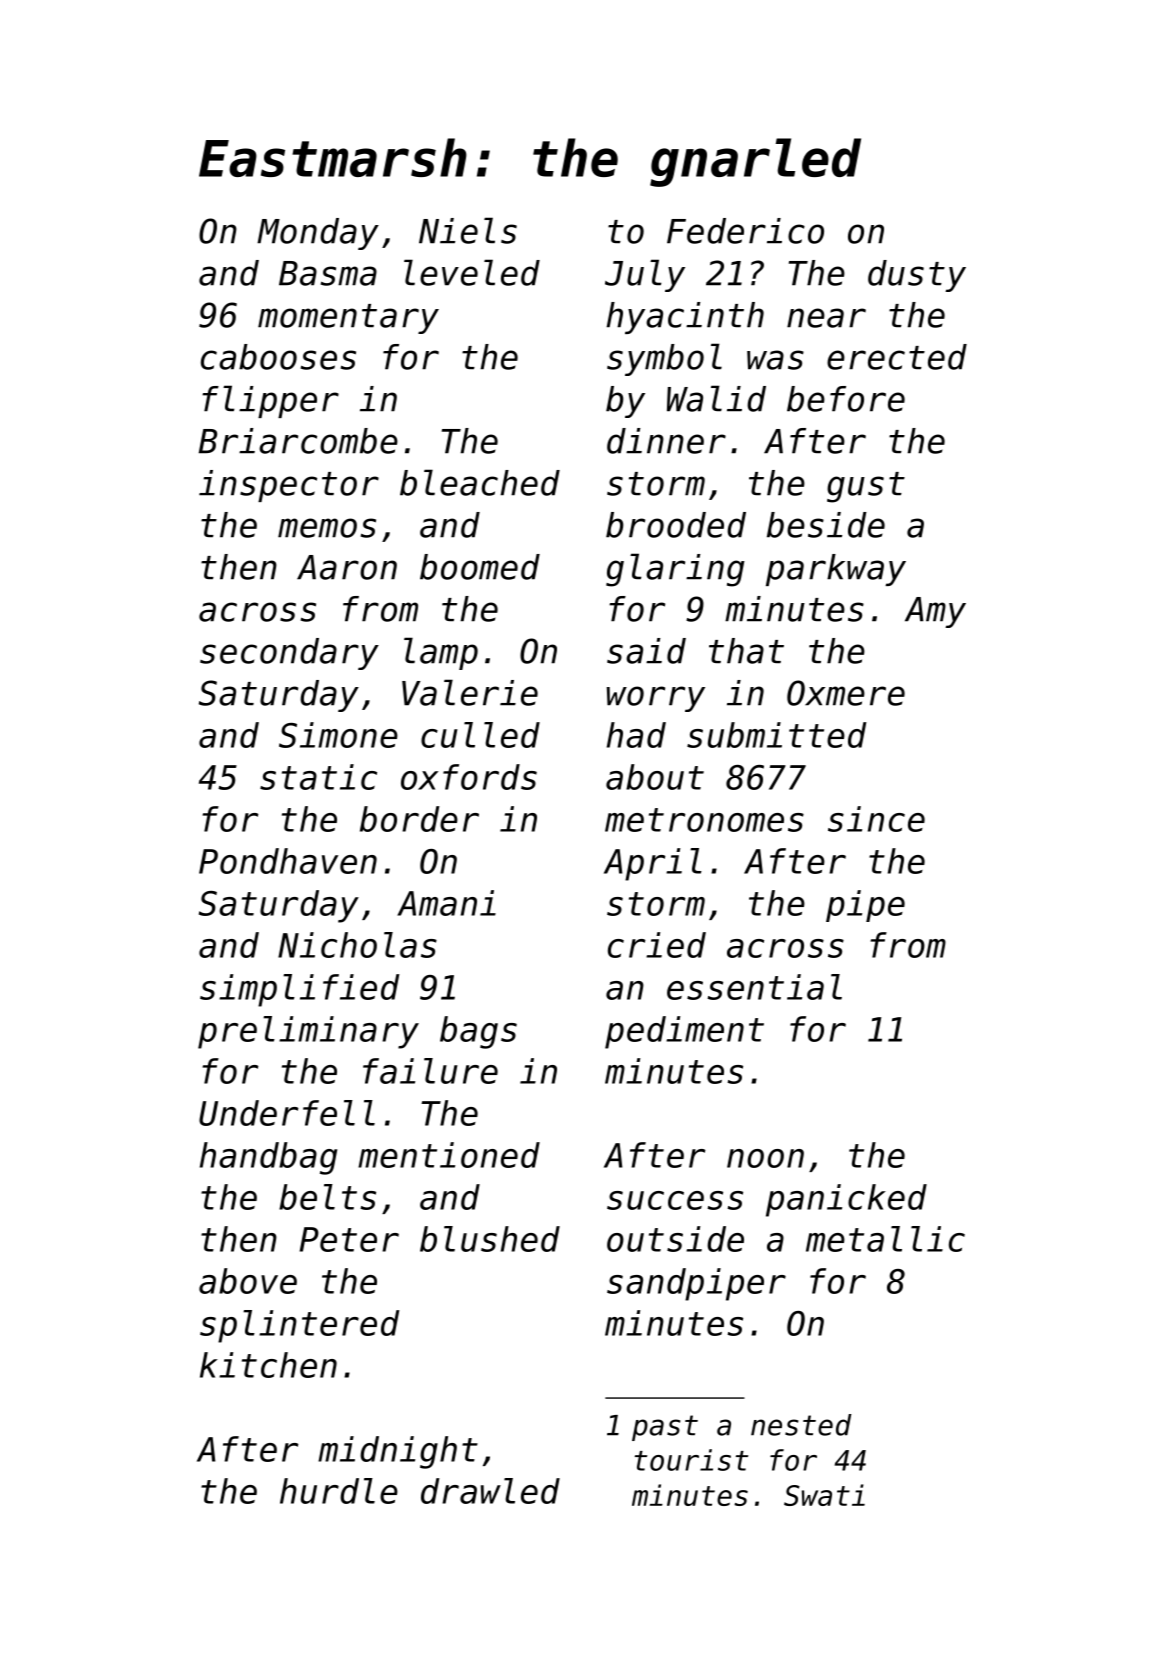 The height and width of the screenshot is (1654, 1165). I want to click on simplified, so click(300, 990).
